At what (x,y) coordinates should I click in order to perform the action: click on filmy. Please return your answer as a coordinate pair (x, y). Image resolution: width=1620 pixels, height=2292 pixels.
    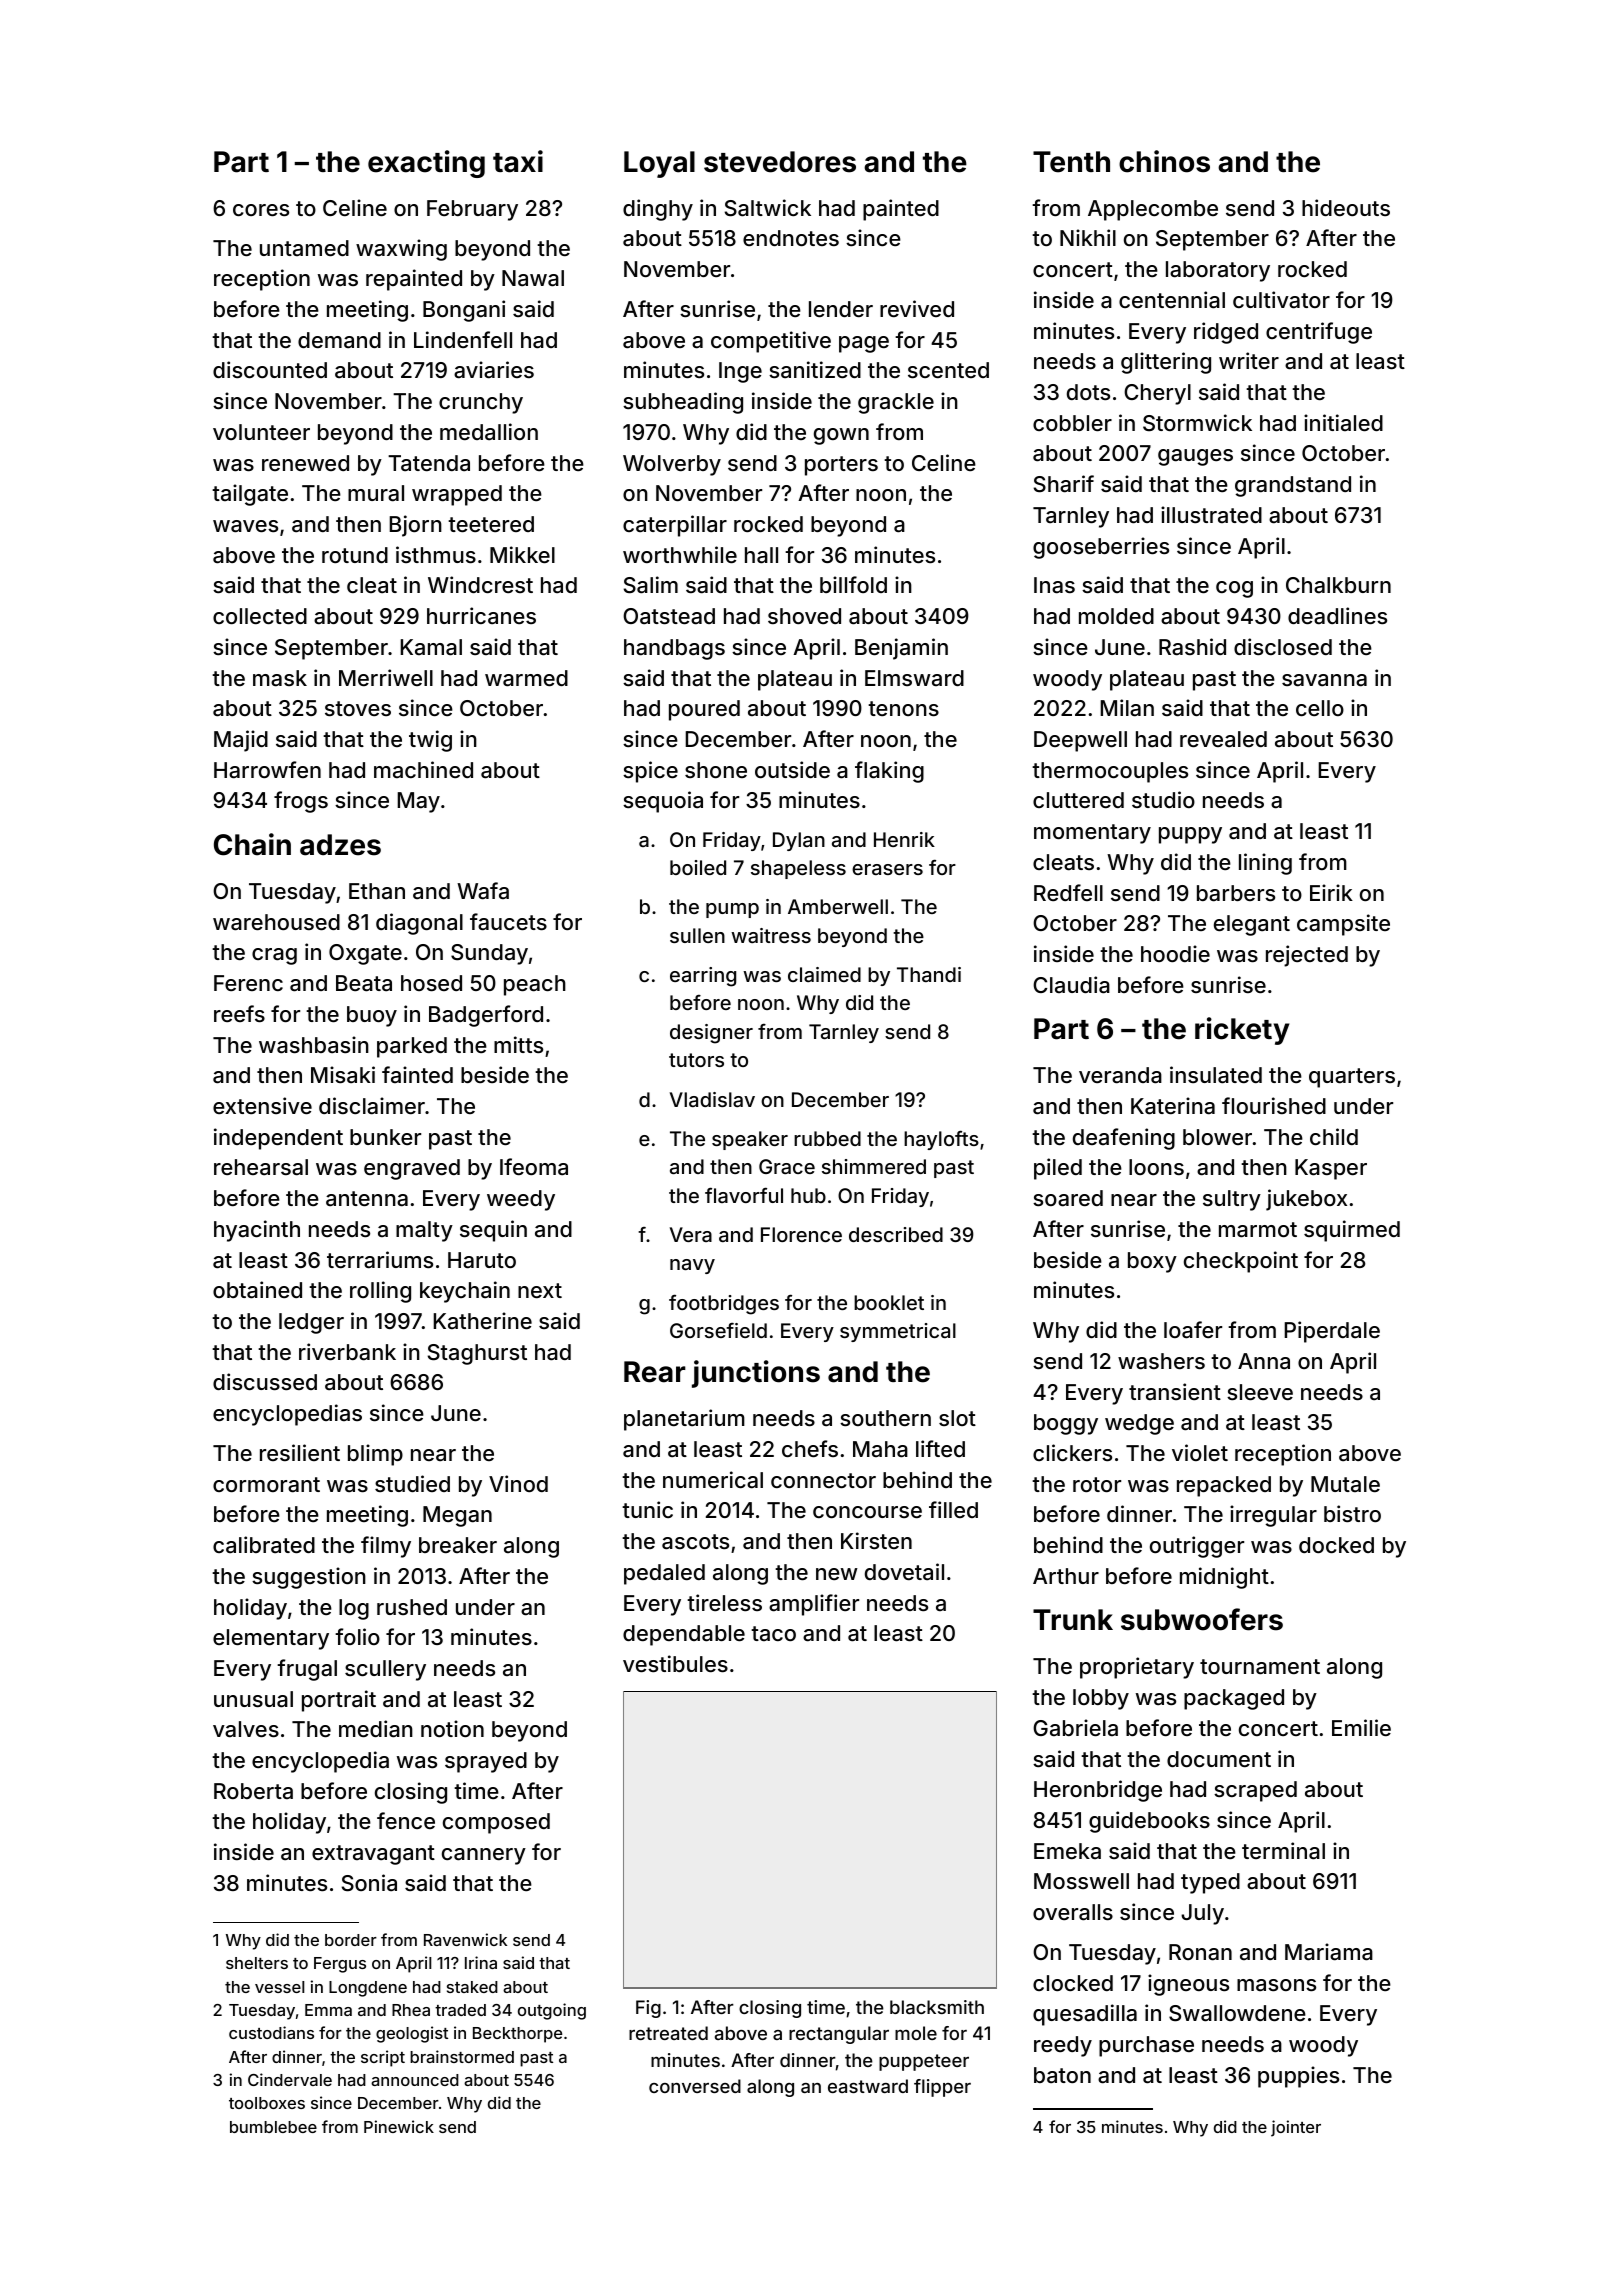
    Looking at the image, I should click on (386, 1547).
